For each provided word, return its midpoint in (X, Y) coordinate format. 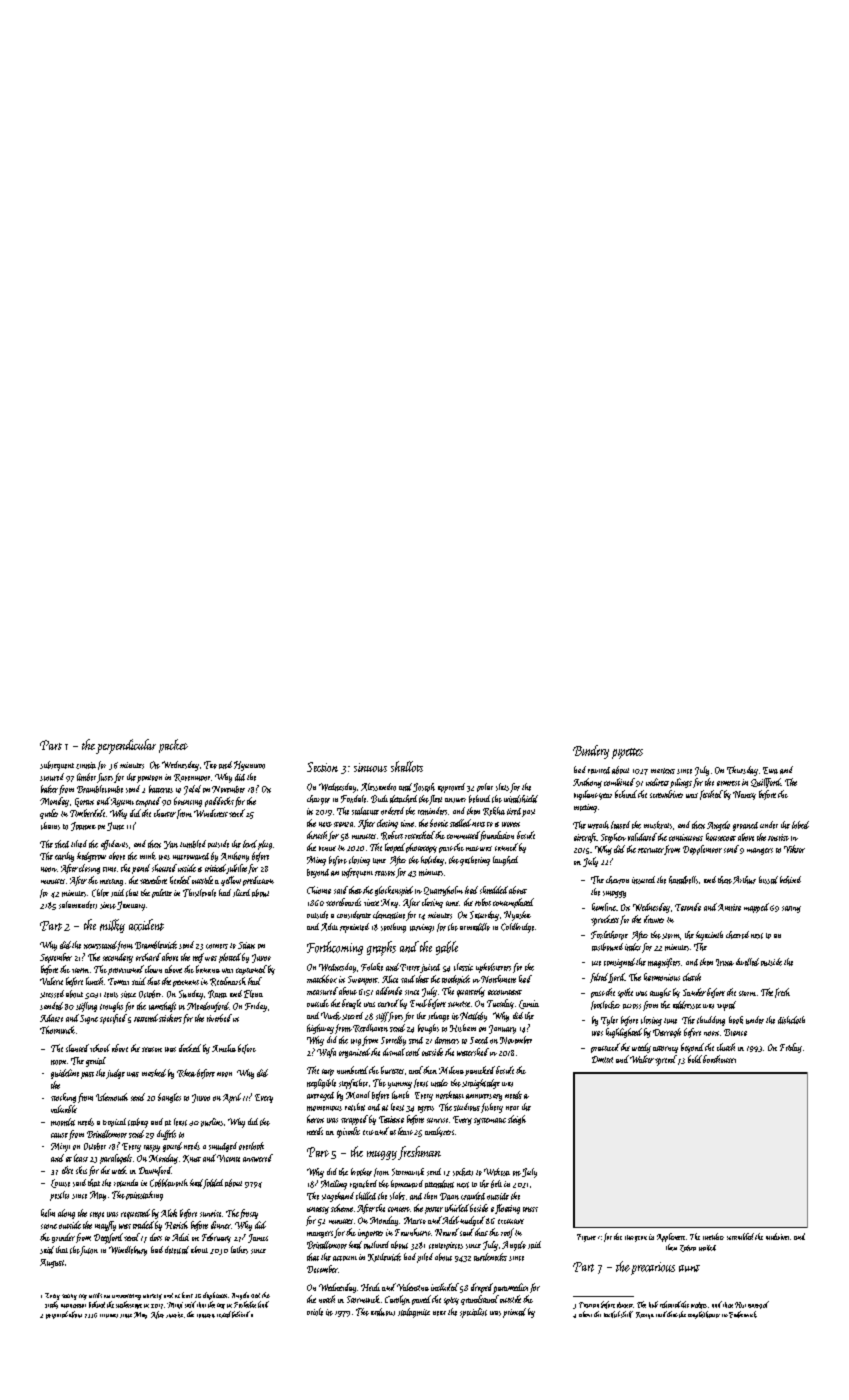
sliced (241, 893)
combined (619, 782)
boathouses (719, 1059)
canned (506, 847)
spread (666, 1060)
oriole (315, 1312)
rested (224, 1314)
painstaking (144, 1196)
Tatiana (391, 1119)
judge (115, 1074)
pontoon (149, 779)
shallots (407, 766)
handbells (683, 880)
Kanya (645, 1315)
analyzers (439, 1132)
